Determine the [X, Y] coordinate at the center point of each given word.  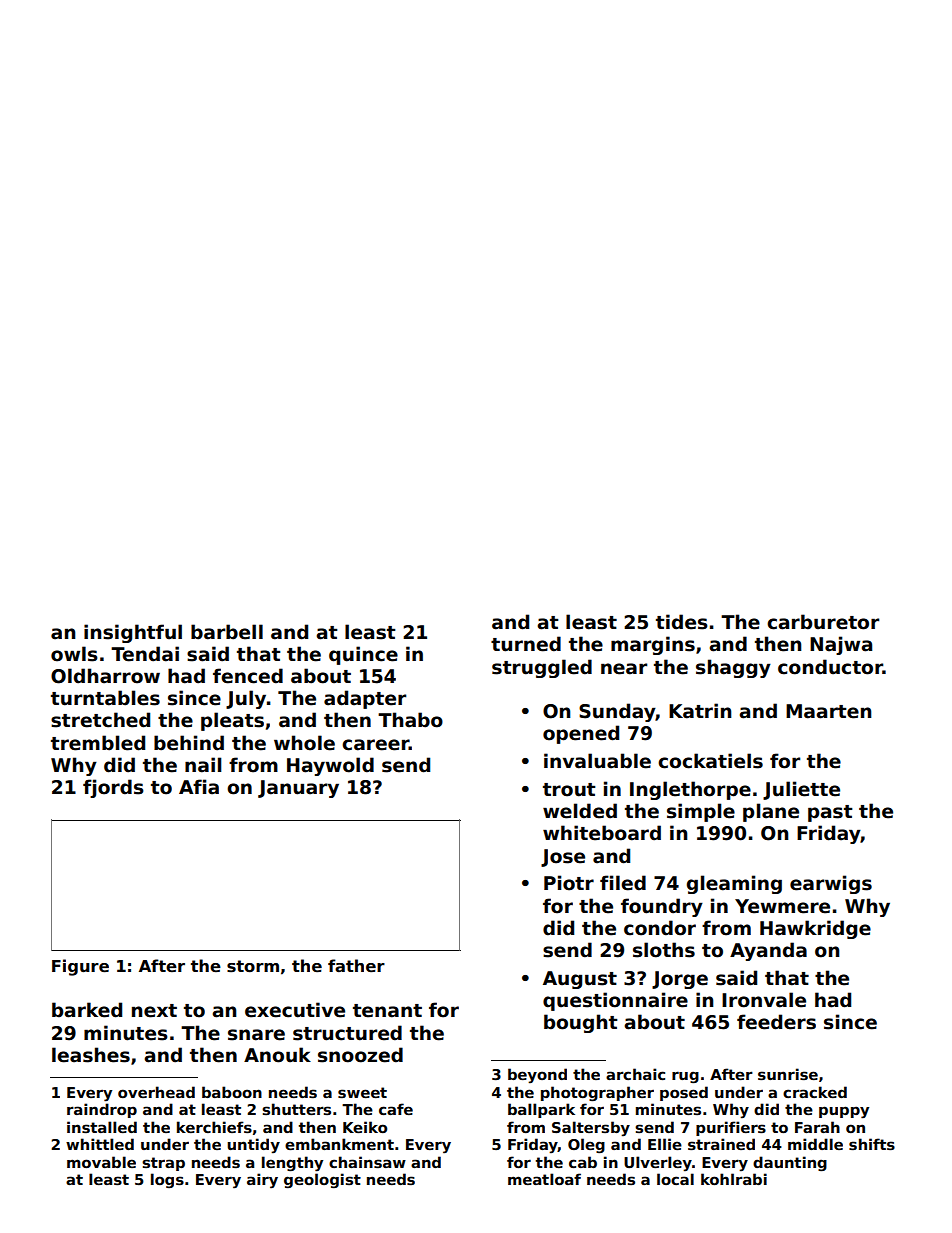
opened [581, 734]
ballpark [541, 1110]
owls [74, 654]
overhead [156, 1092]
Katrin [700, 711]
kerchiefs [214, 1127]
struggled [542, 668]
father [356, 966]
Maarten [829, 711]
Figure [80, 967]
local [675, 1179]
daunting [790, 1163]
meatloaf [544, 1179]
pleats [232, 721]
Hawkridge [815, 929]
